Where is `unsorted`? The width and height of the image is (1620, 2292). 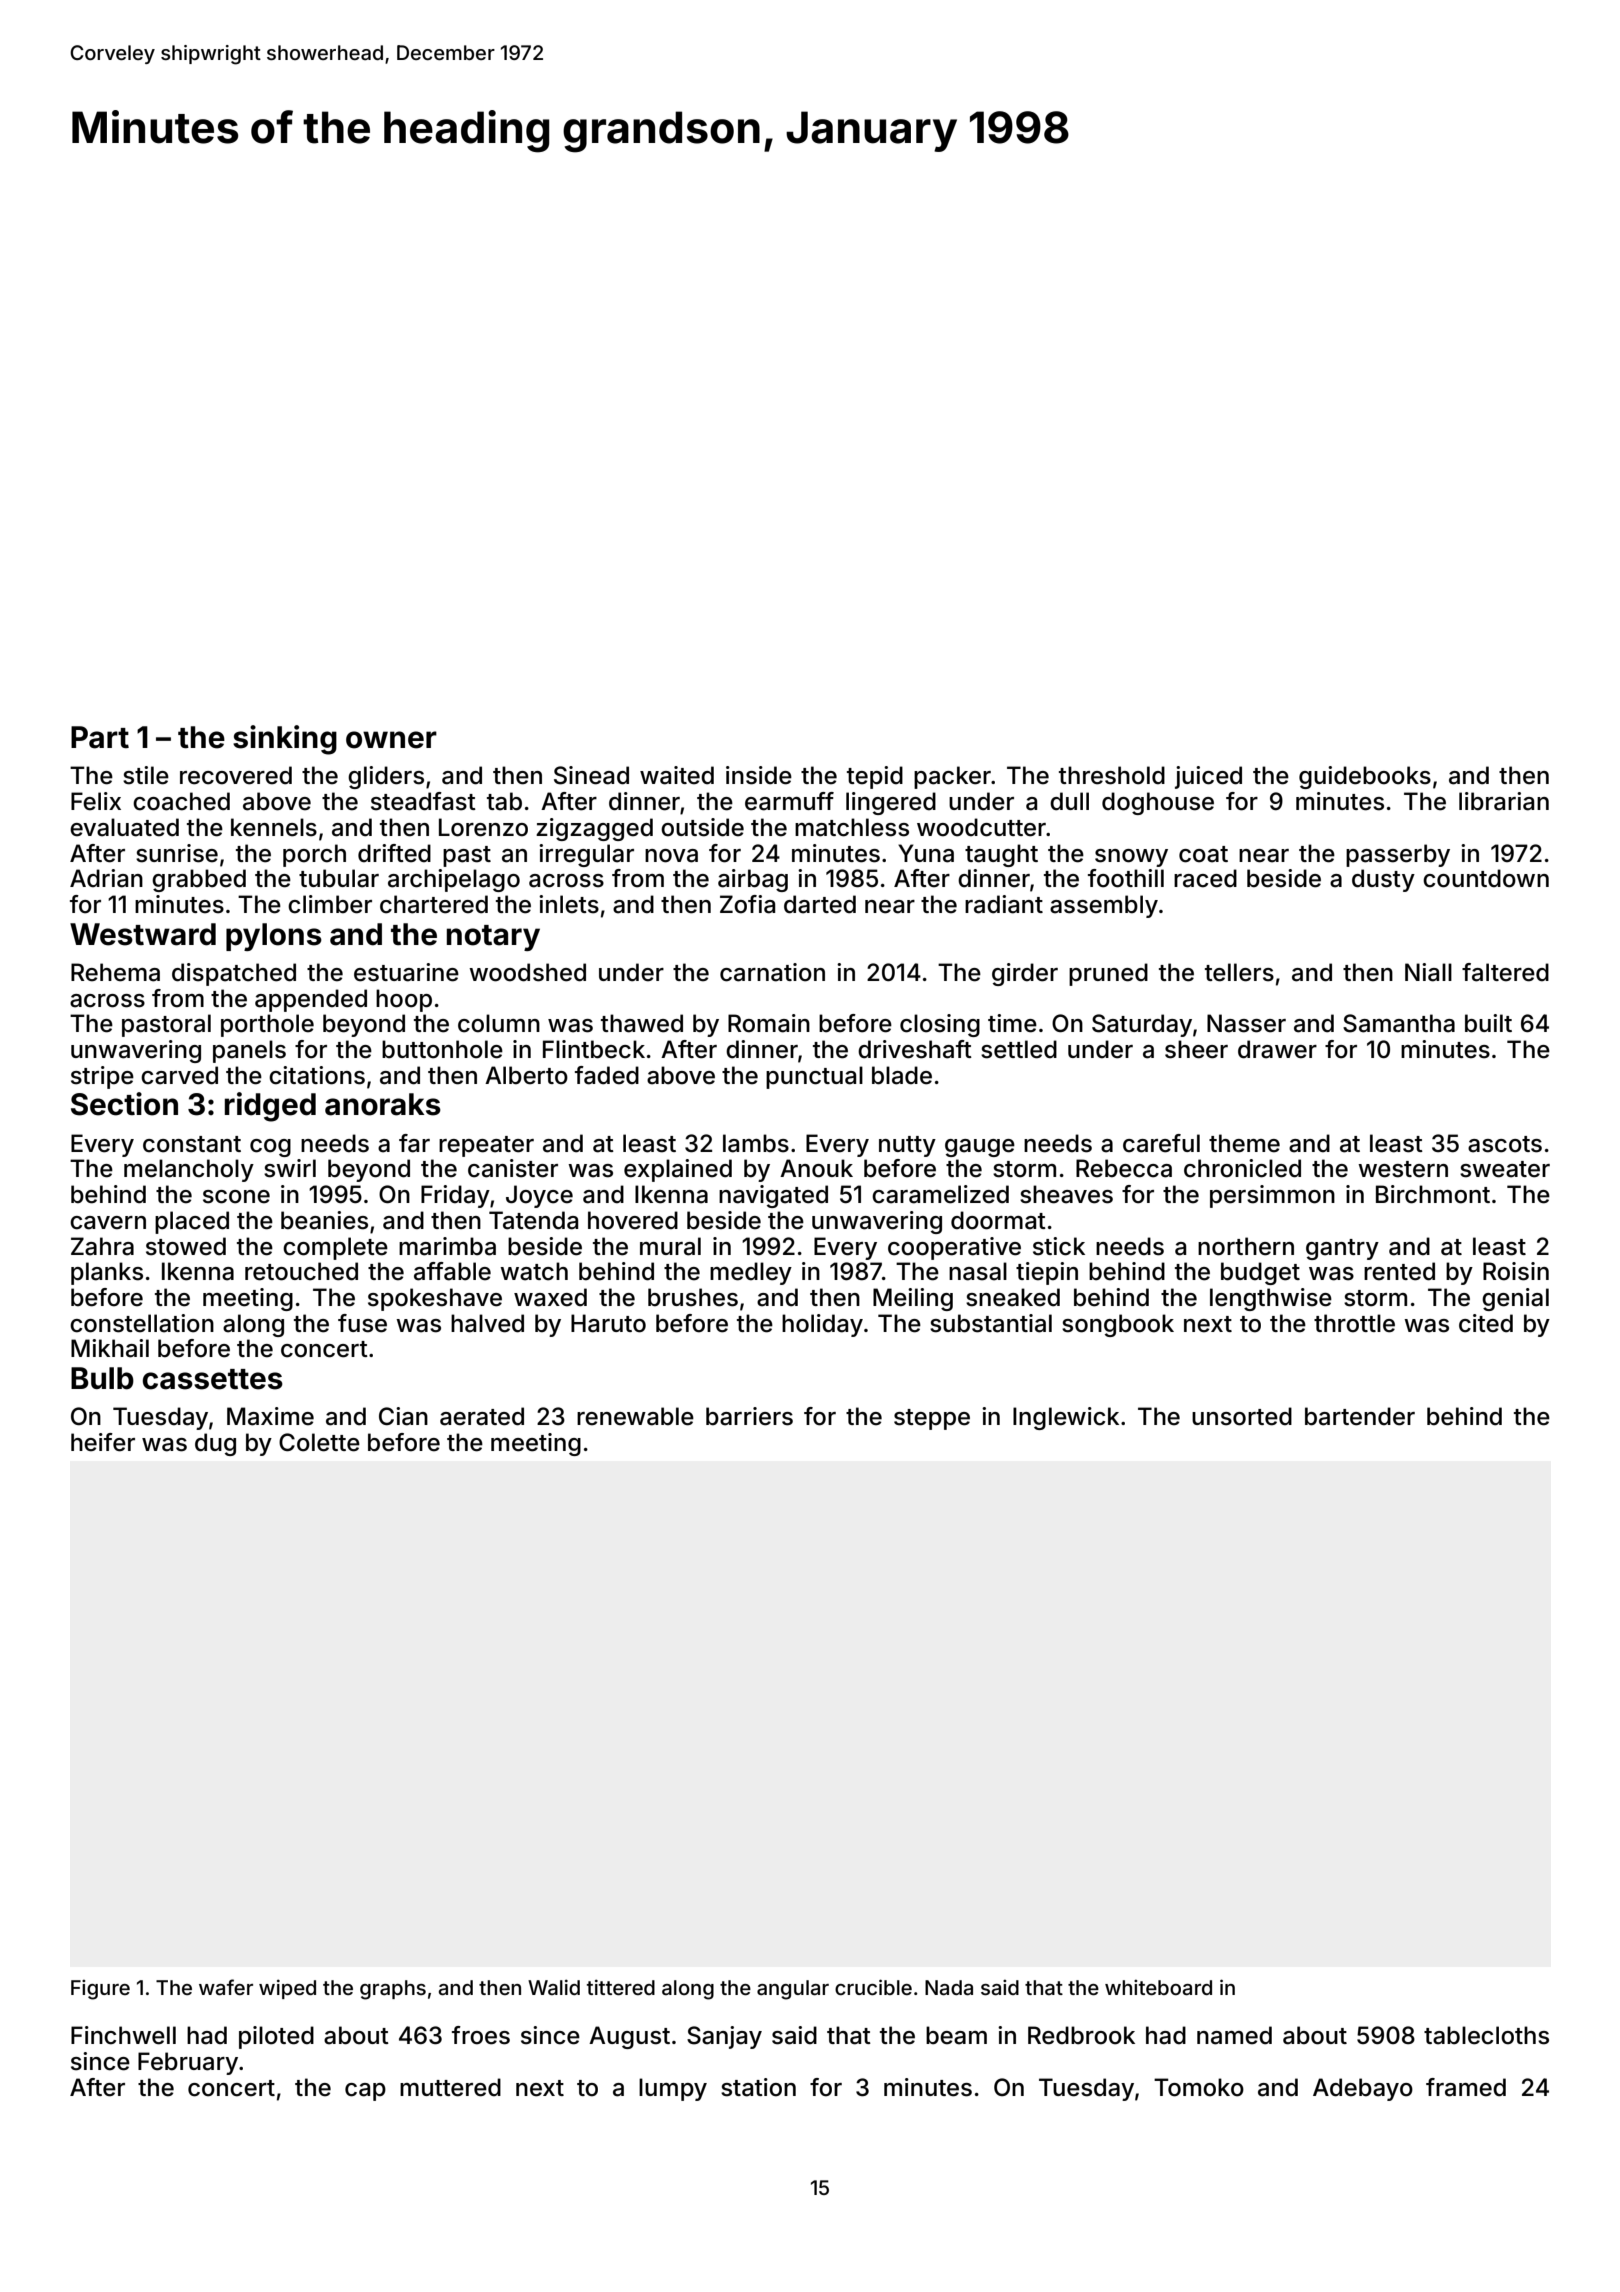
unsorted is located at coordinates (1242, 1416).
